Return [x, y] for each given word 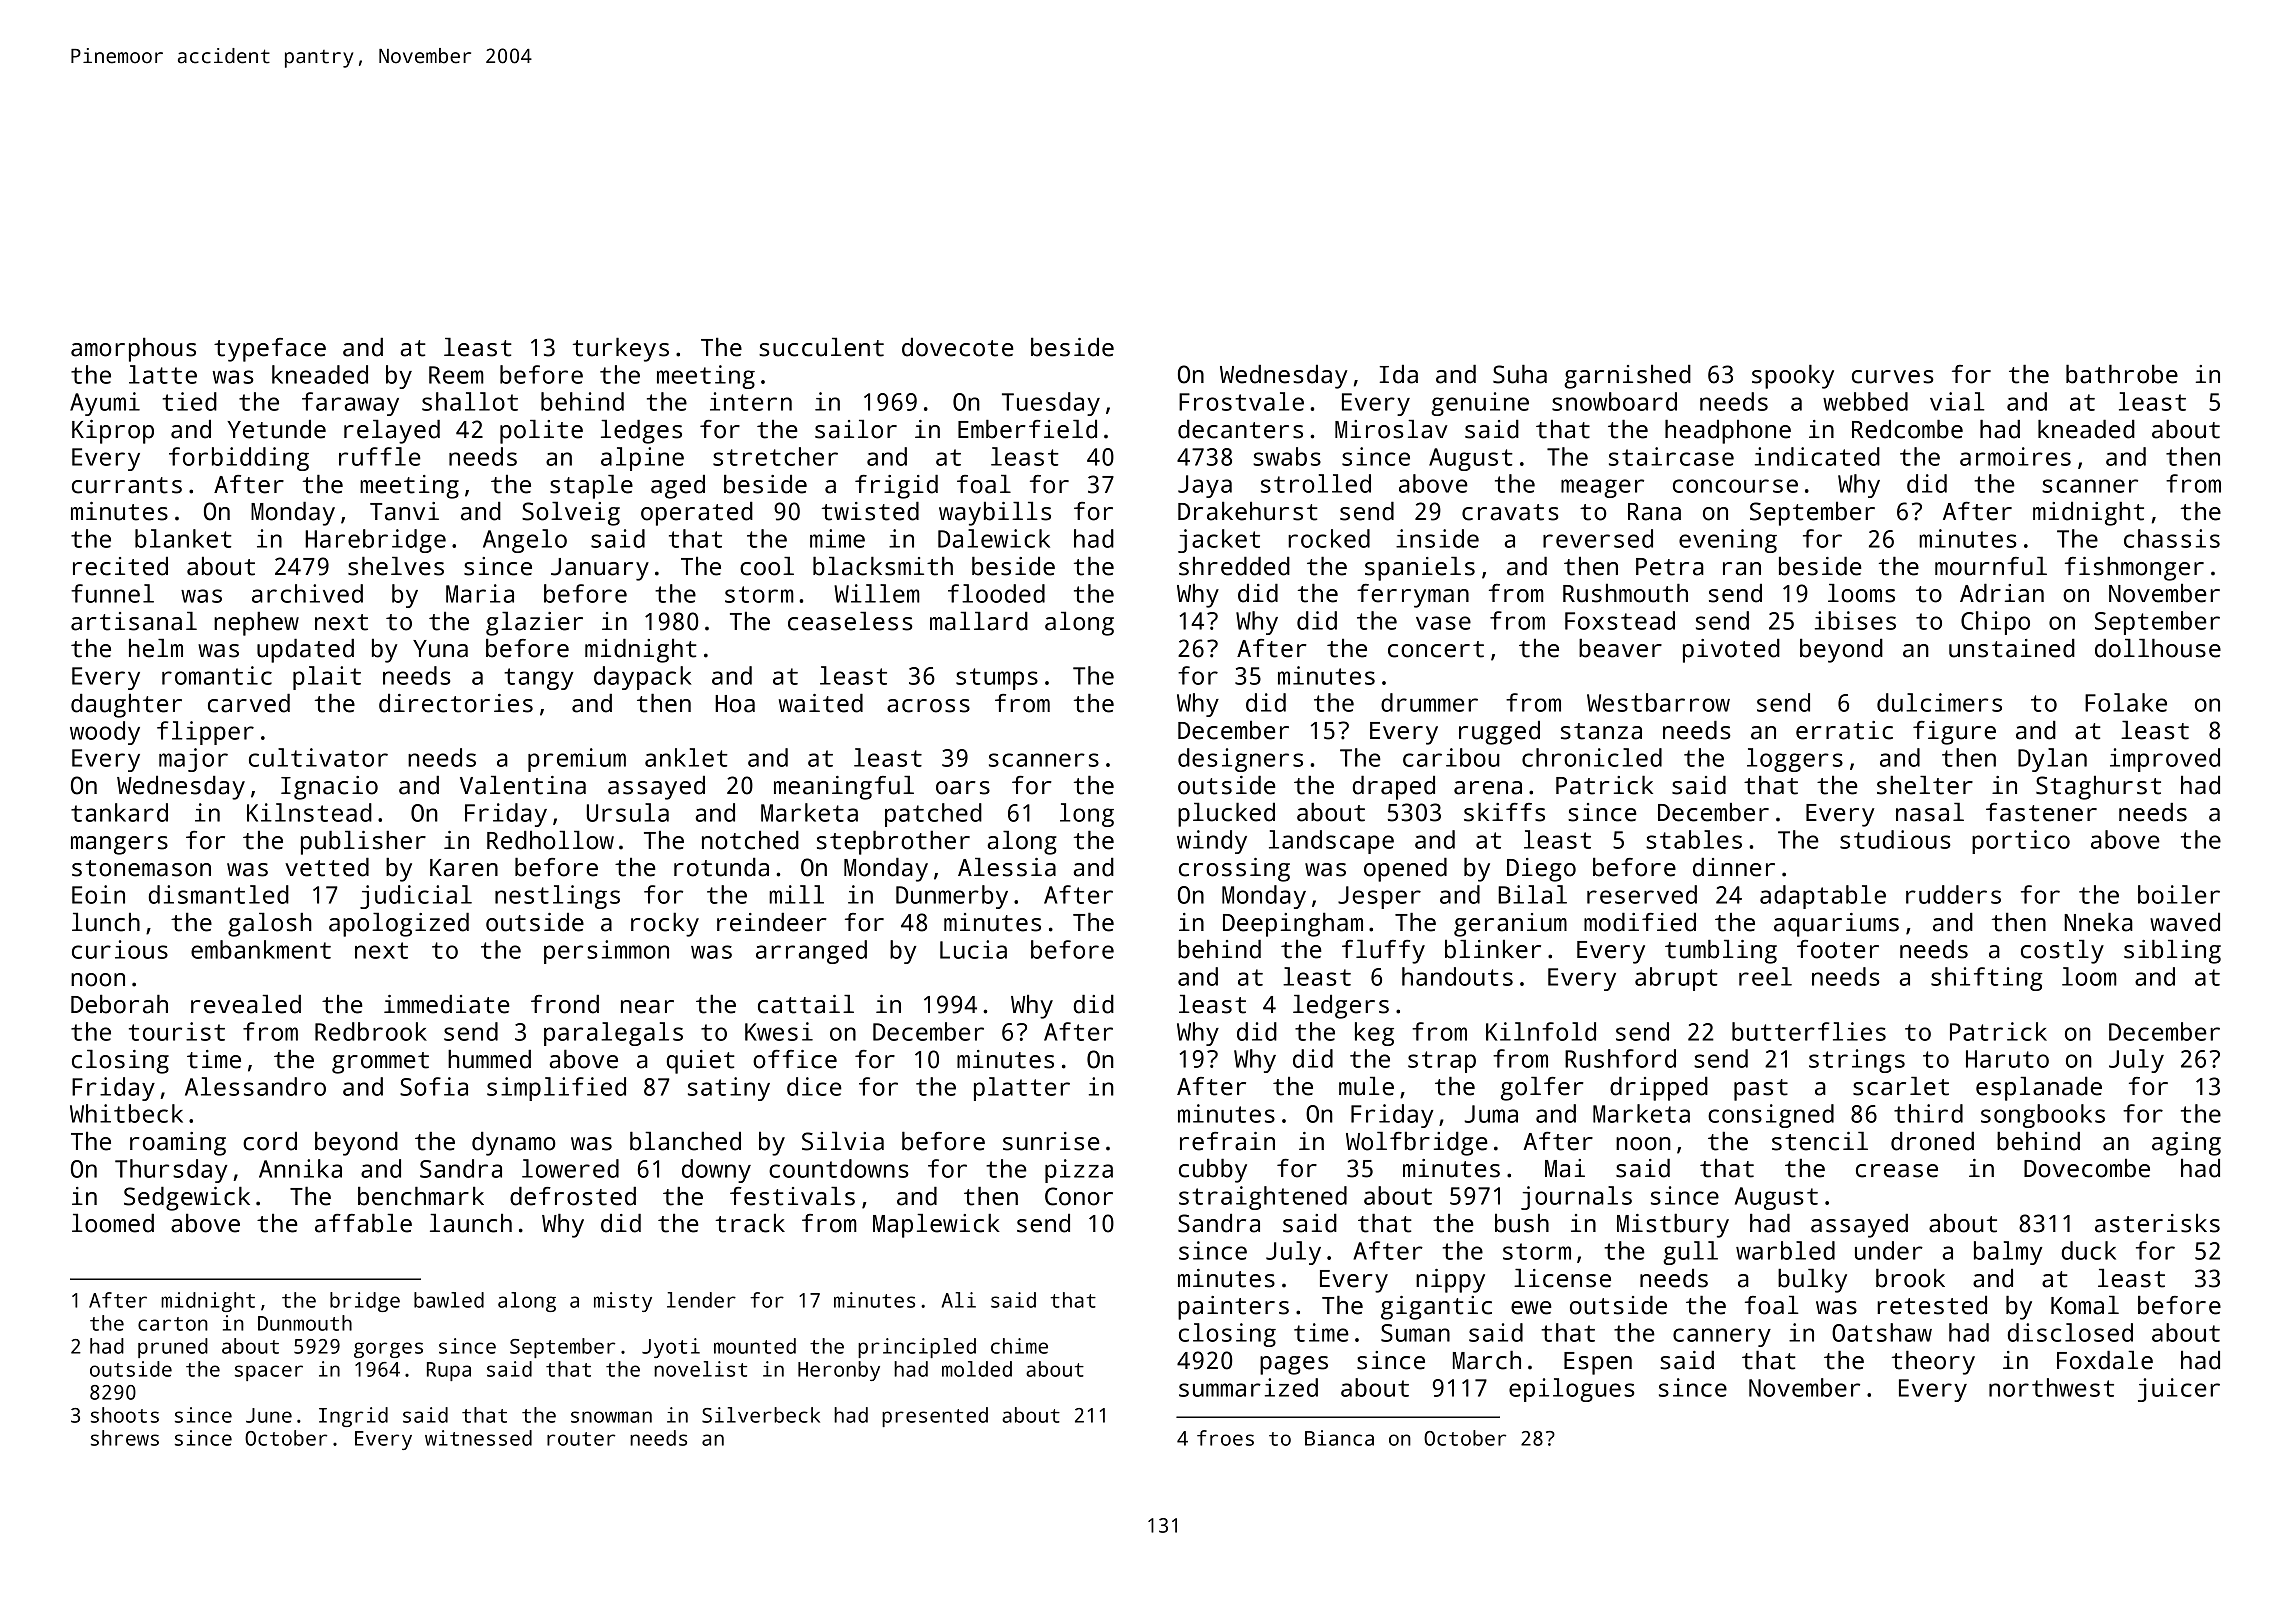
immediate [447, 1004]
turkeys [621, 349]
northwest [2051, 1387]
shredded [1234, 566]
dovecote [958, 347]
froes [1225, 1438]
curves [1893, 377]
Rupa [449, 1371]
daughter [126, 705]
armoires [2015, 456]
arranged [811, 952]
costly [2062, 951]
